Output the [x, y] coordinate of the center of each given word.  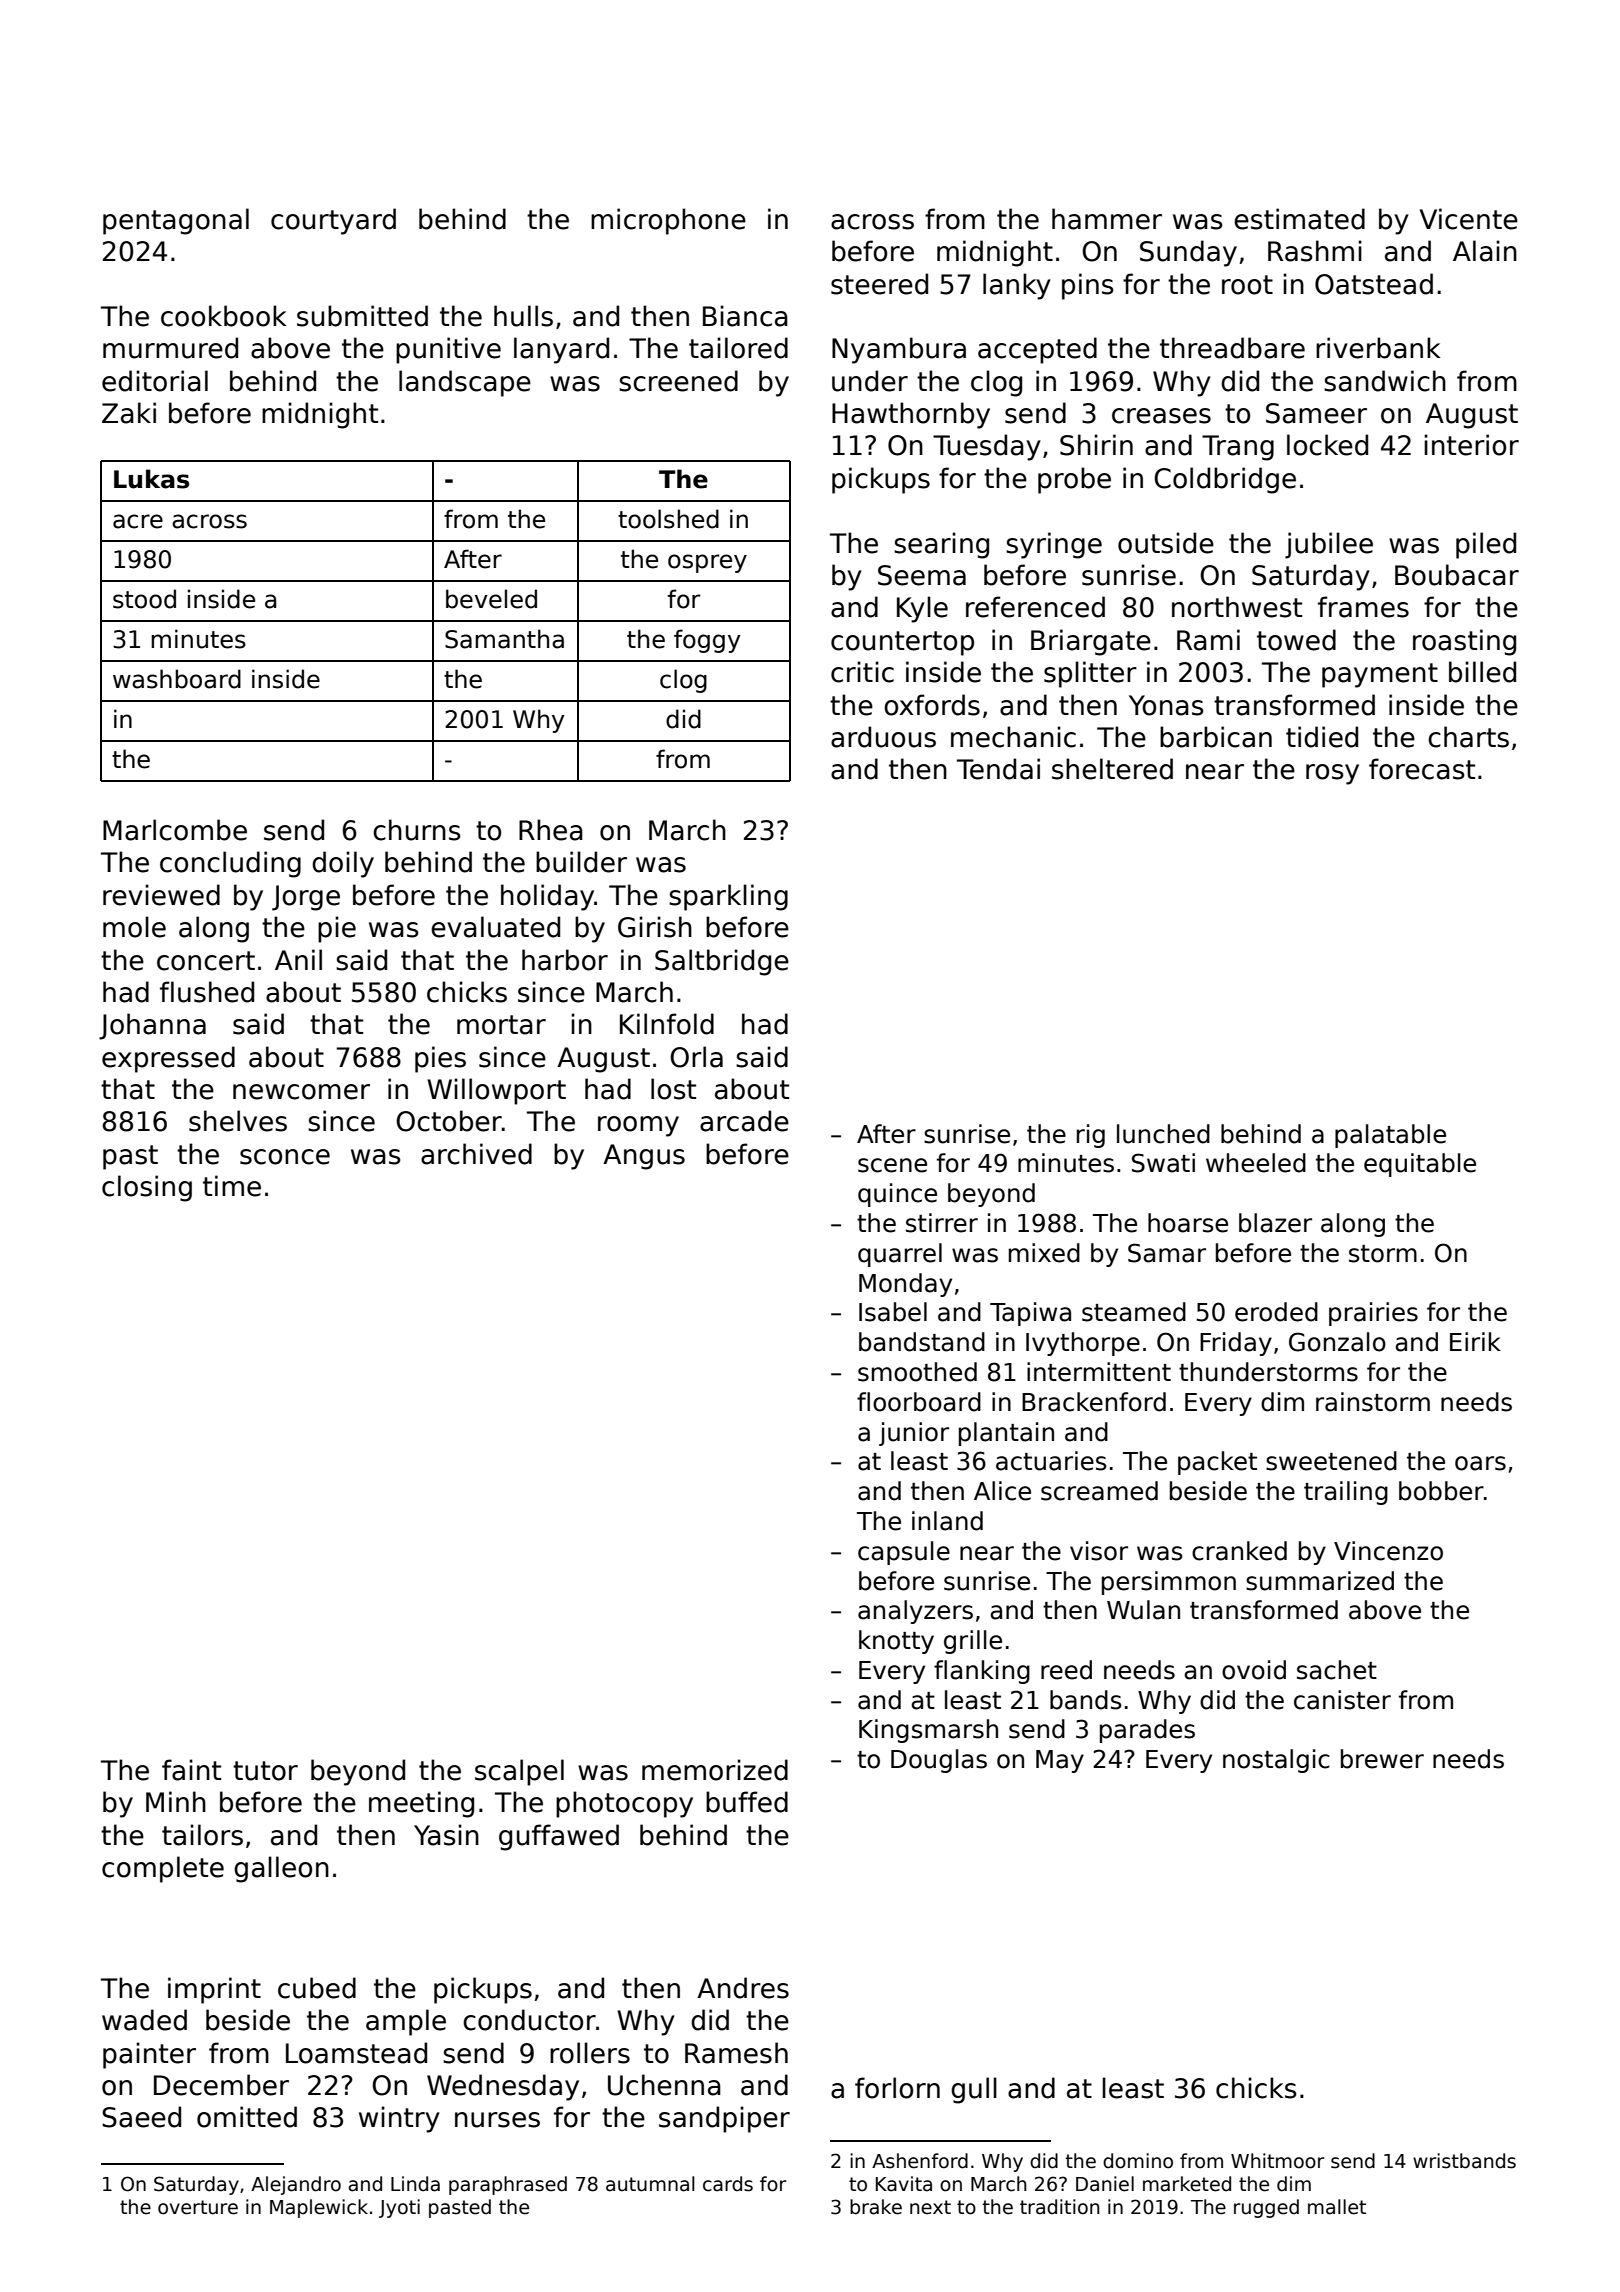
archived [476, 1154]
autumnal [650, 2184]
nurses [497, 2120]
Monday [905, 1285]
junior [914, 1434]
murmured [170, 348]
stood [144, 599]
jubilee [1329, 545]
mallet [1337, 2207]
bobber [1441, 1491]
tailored [738, 348]
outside [1166, 543]
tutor [265, 1771]
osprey [707, 563]
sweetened [1331, 1461]
